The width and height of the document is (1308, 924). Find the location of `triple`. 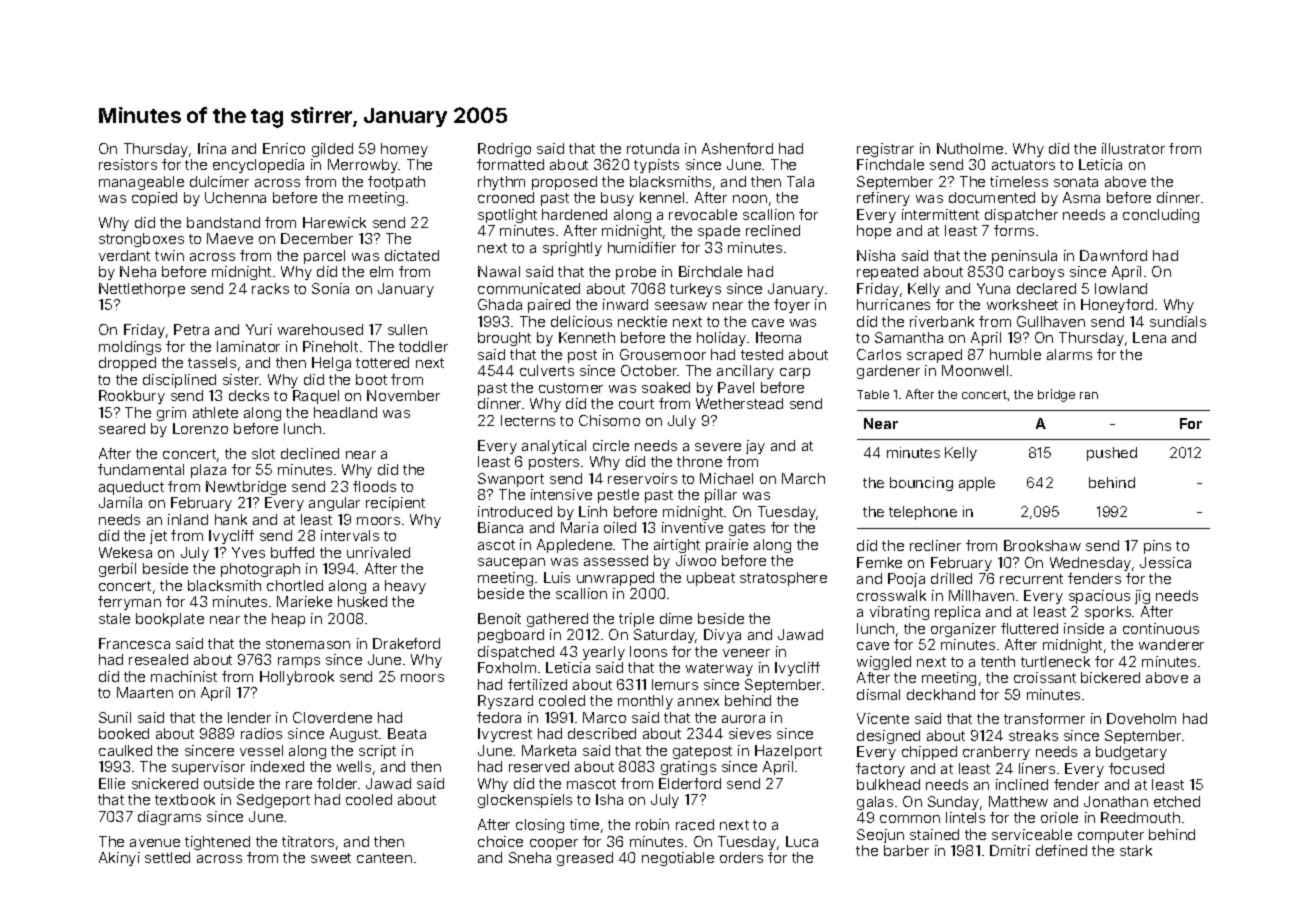

triple is located at coordinates (636, 620).
